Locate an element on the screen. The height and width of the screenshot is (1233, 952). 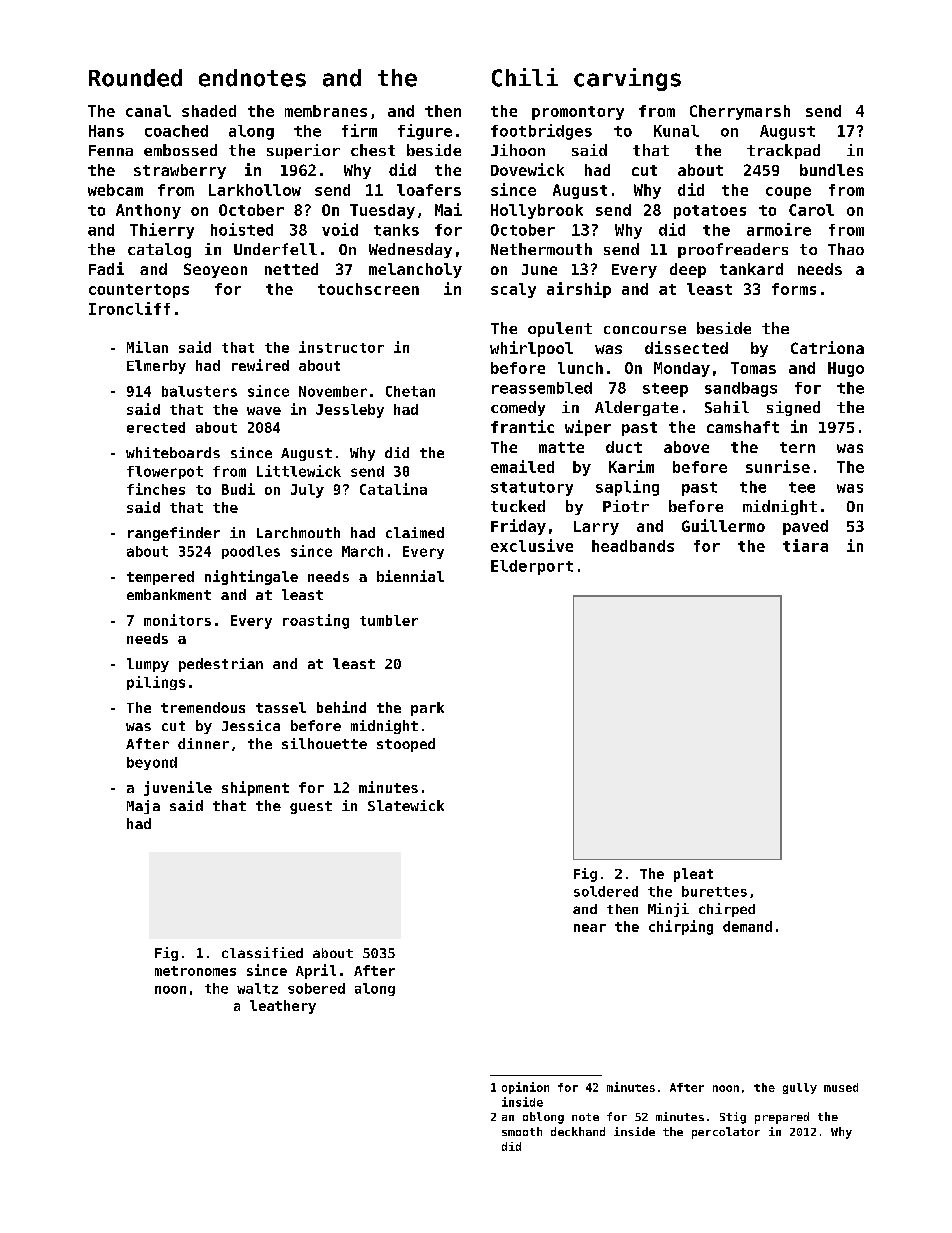
deckhand is located at coordinates (578, 1131).
